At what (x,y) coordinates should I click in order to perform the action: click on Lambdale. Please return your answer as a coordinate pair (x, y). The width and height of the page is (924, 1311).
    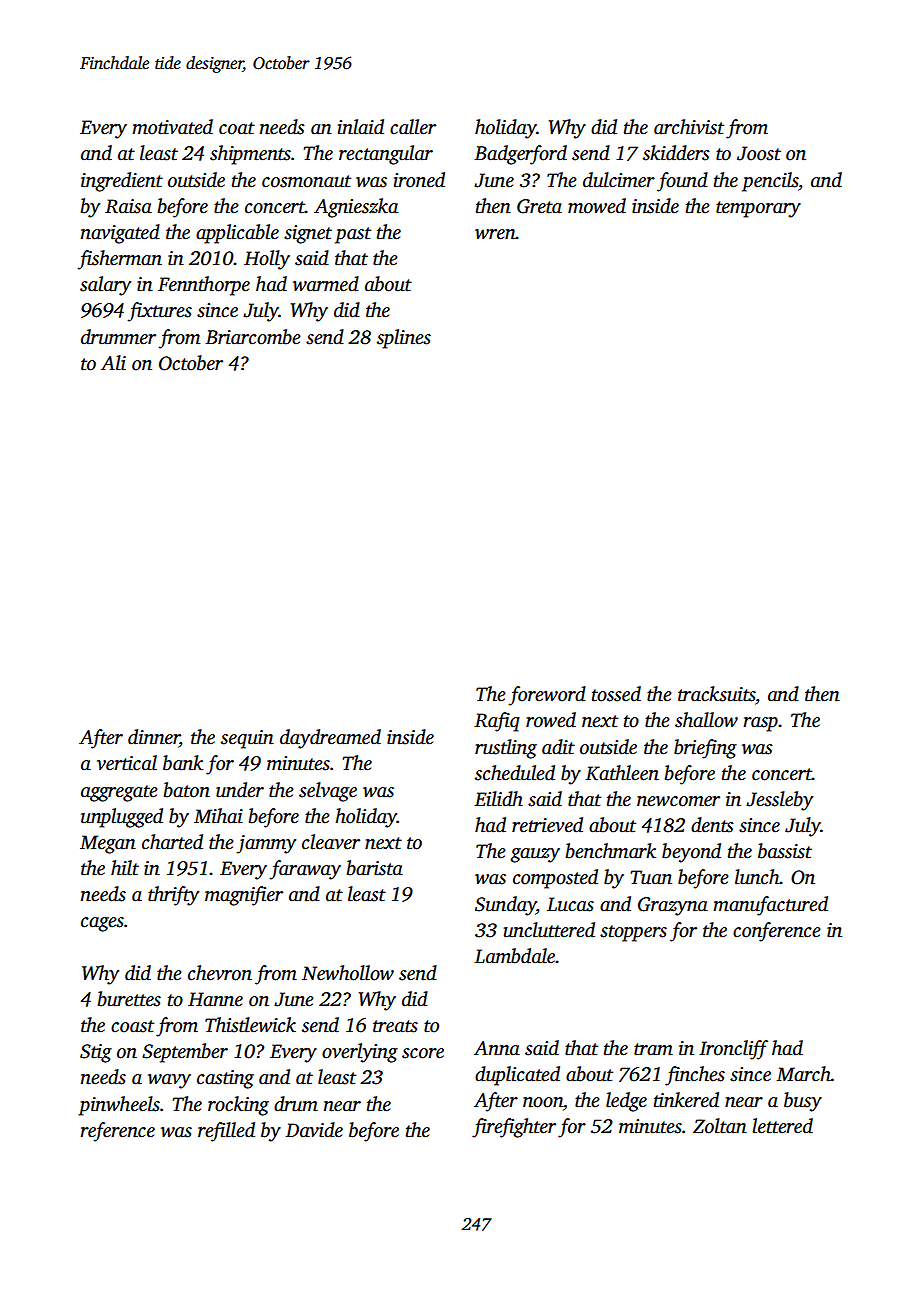
    Looking at the image, I should click on (515, 956).
